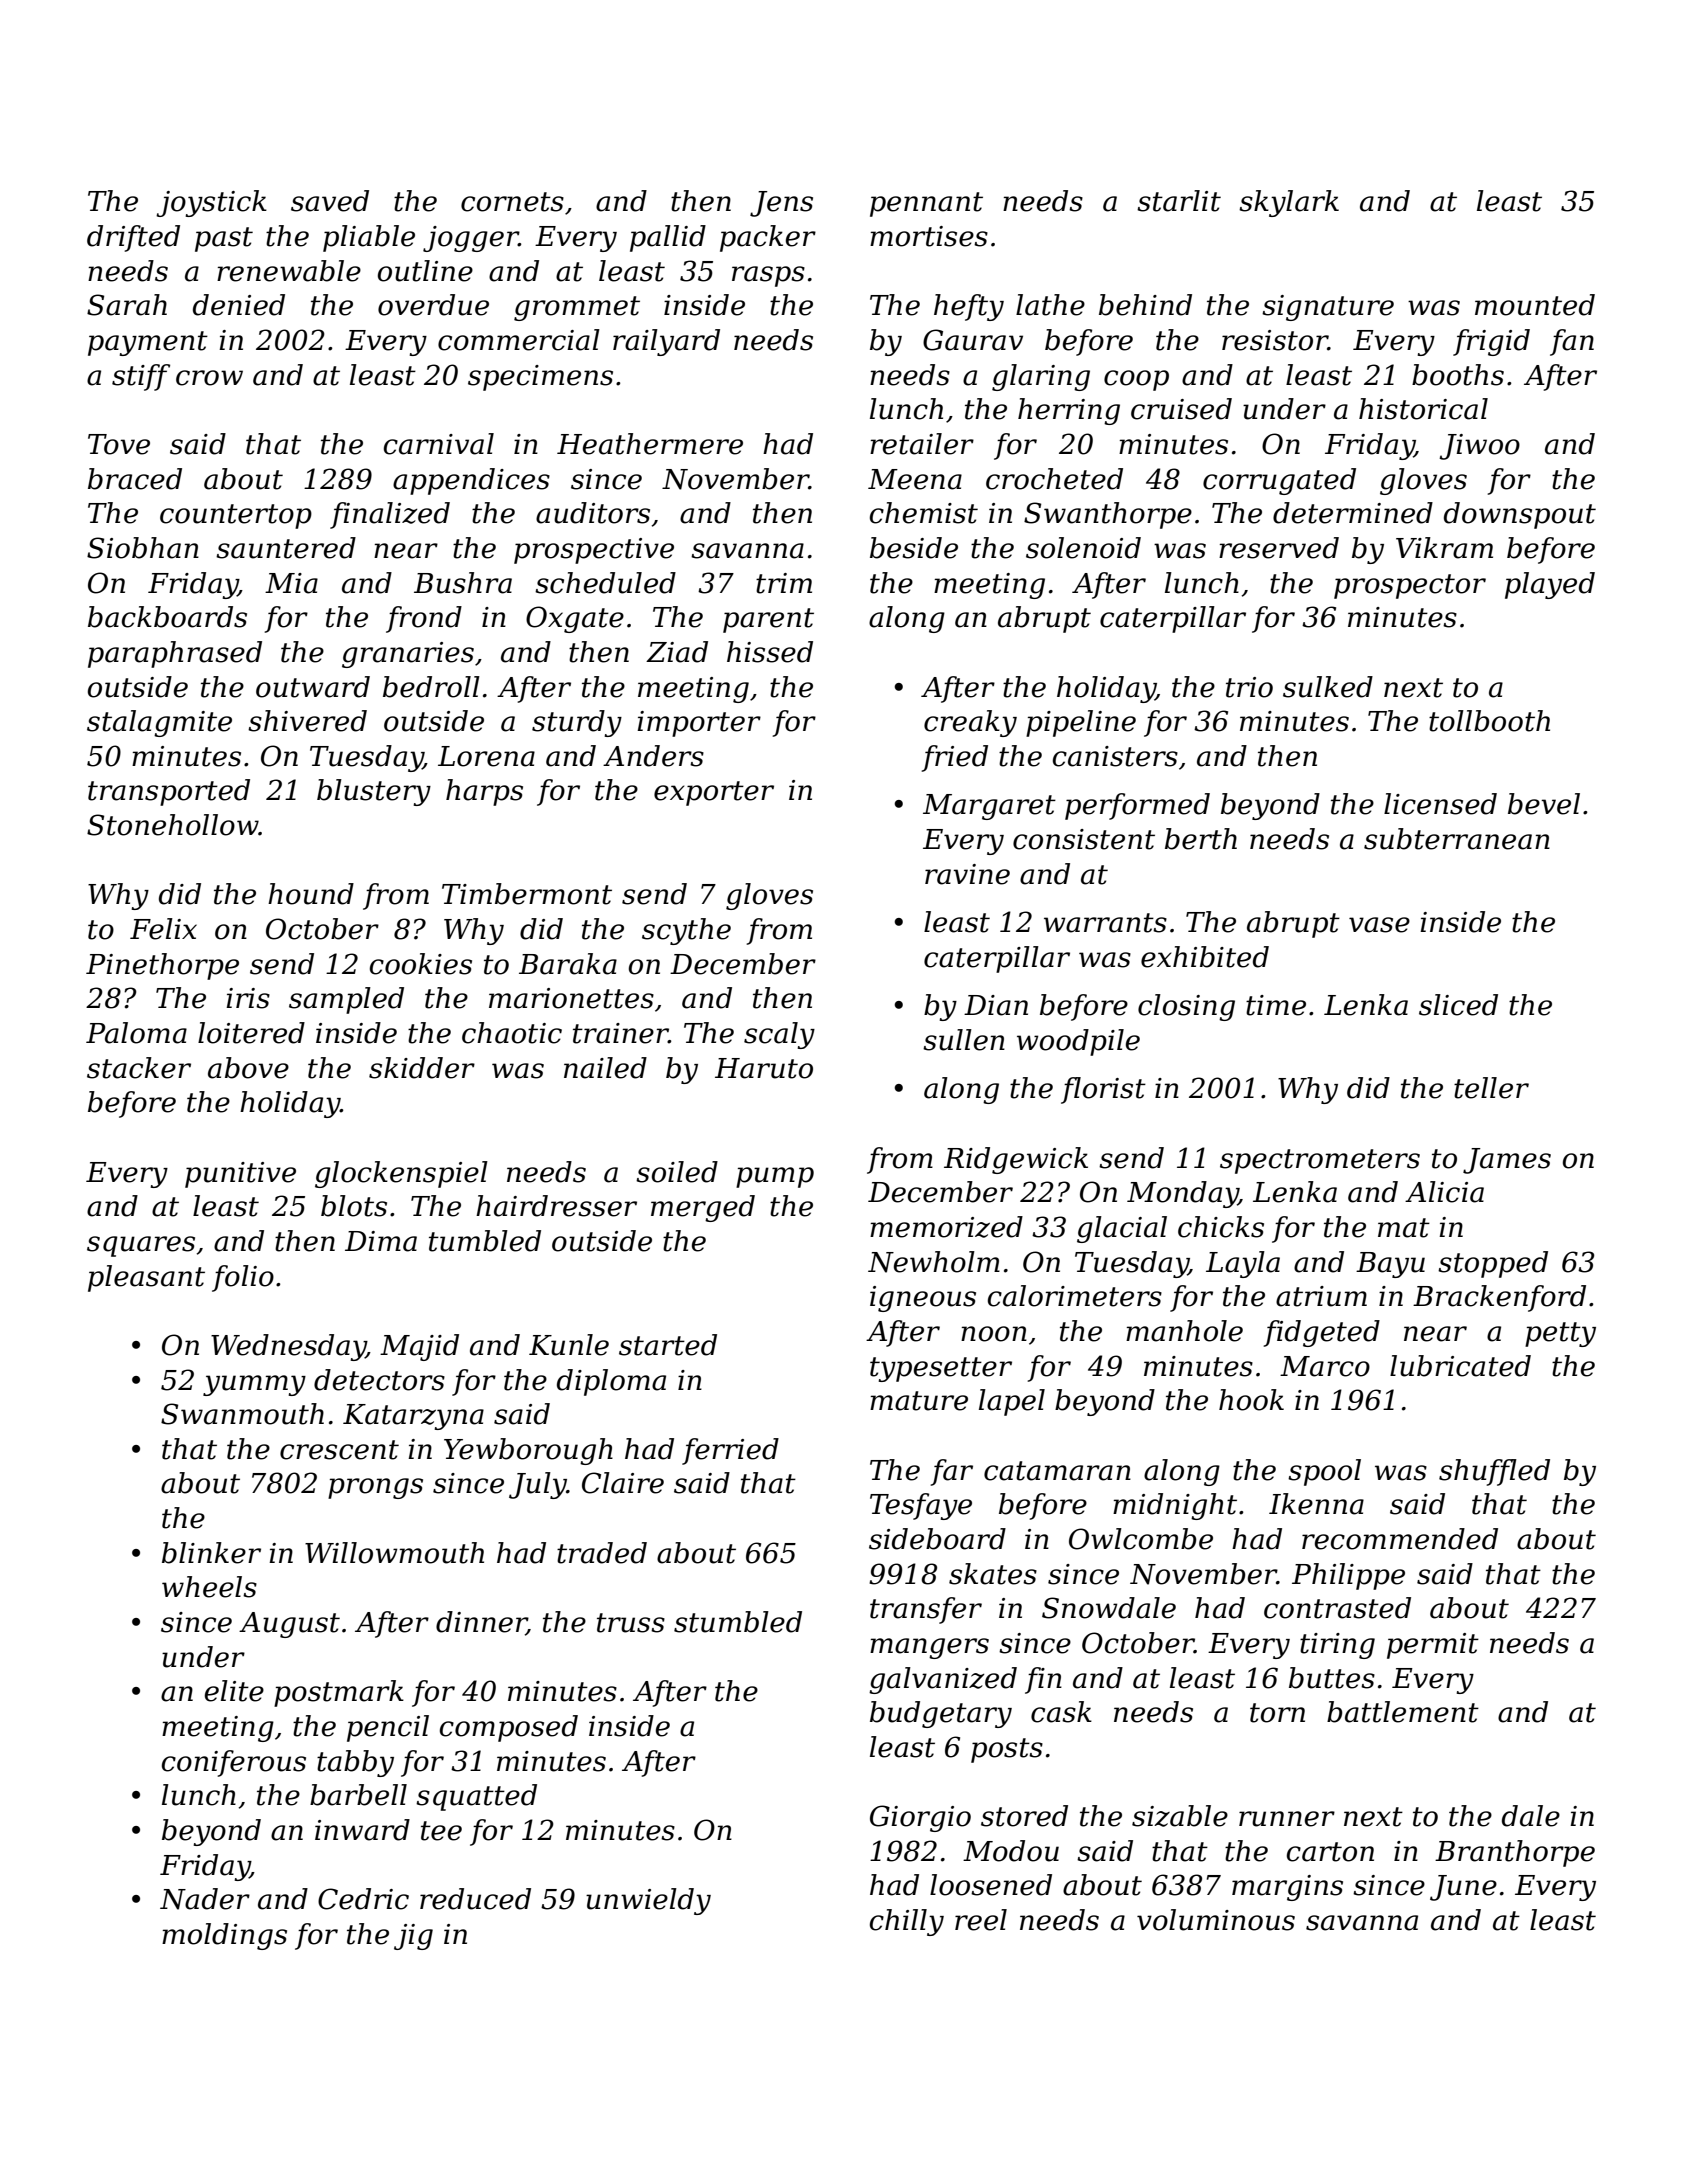 Image resolution: width=1683 pixels, height=2178 pixels. Describe the element at coordinates (339, 1693) in the screenshot. I see `postmark` at that location.
